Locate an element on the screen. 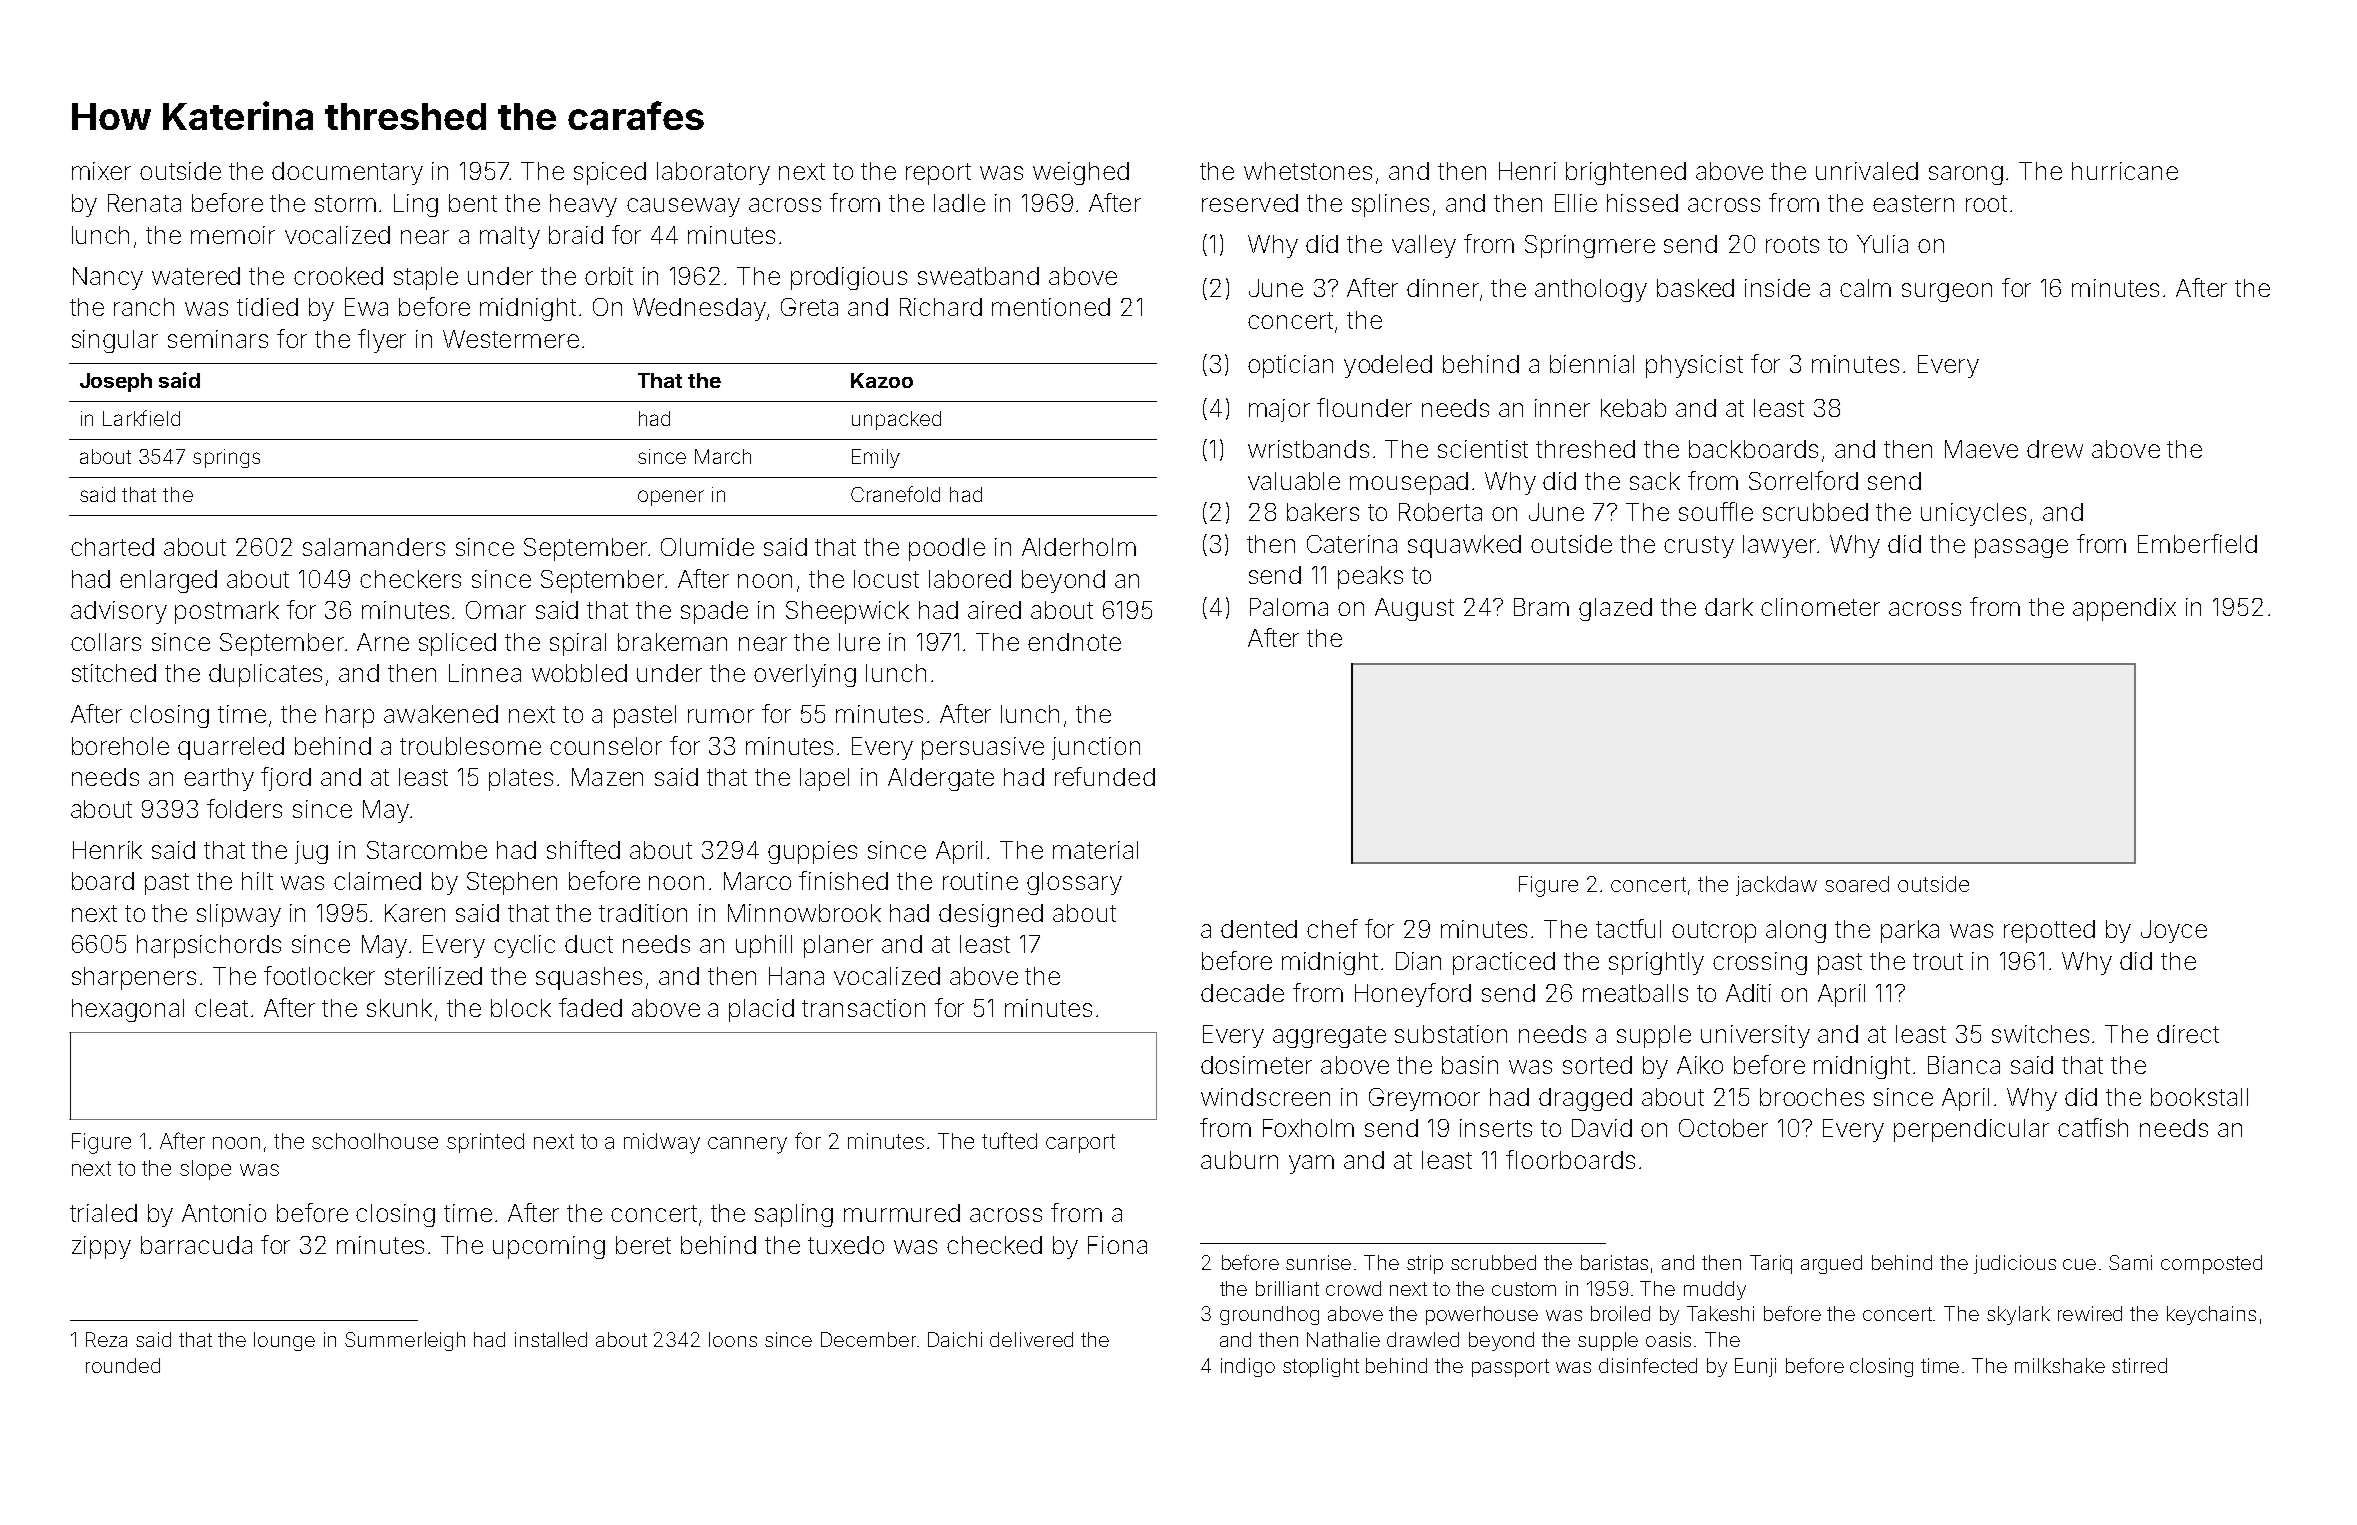  optician is located at coordinates (1290, 366).
